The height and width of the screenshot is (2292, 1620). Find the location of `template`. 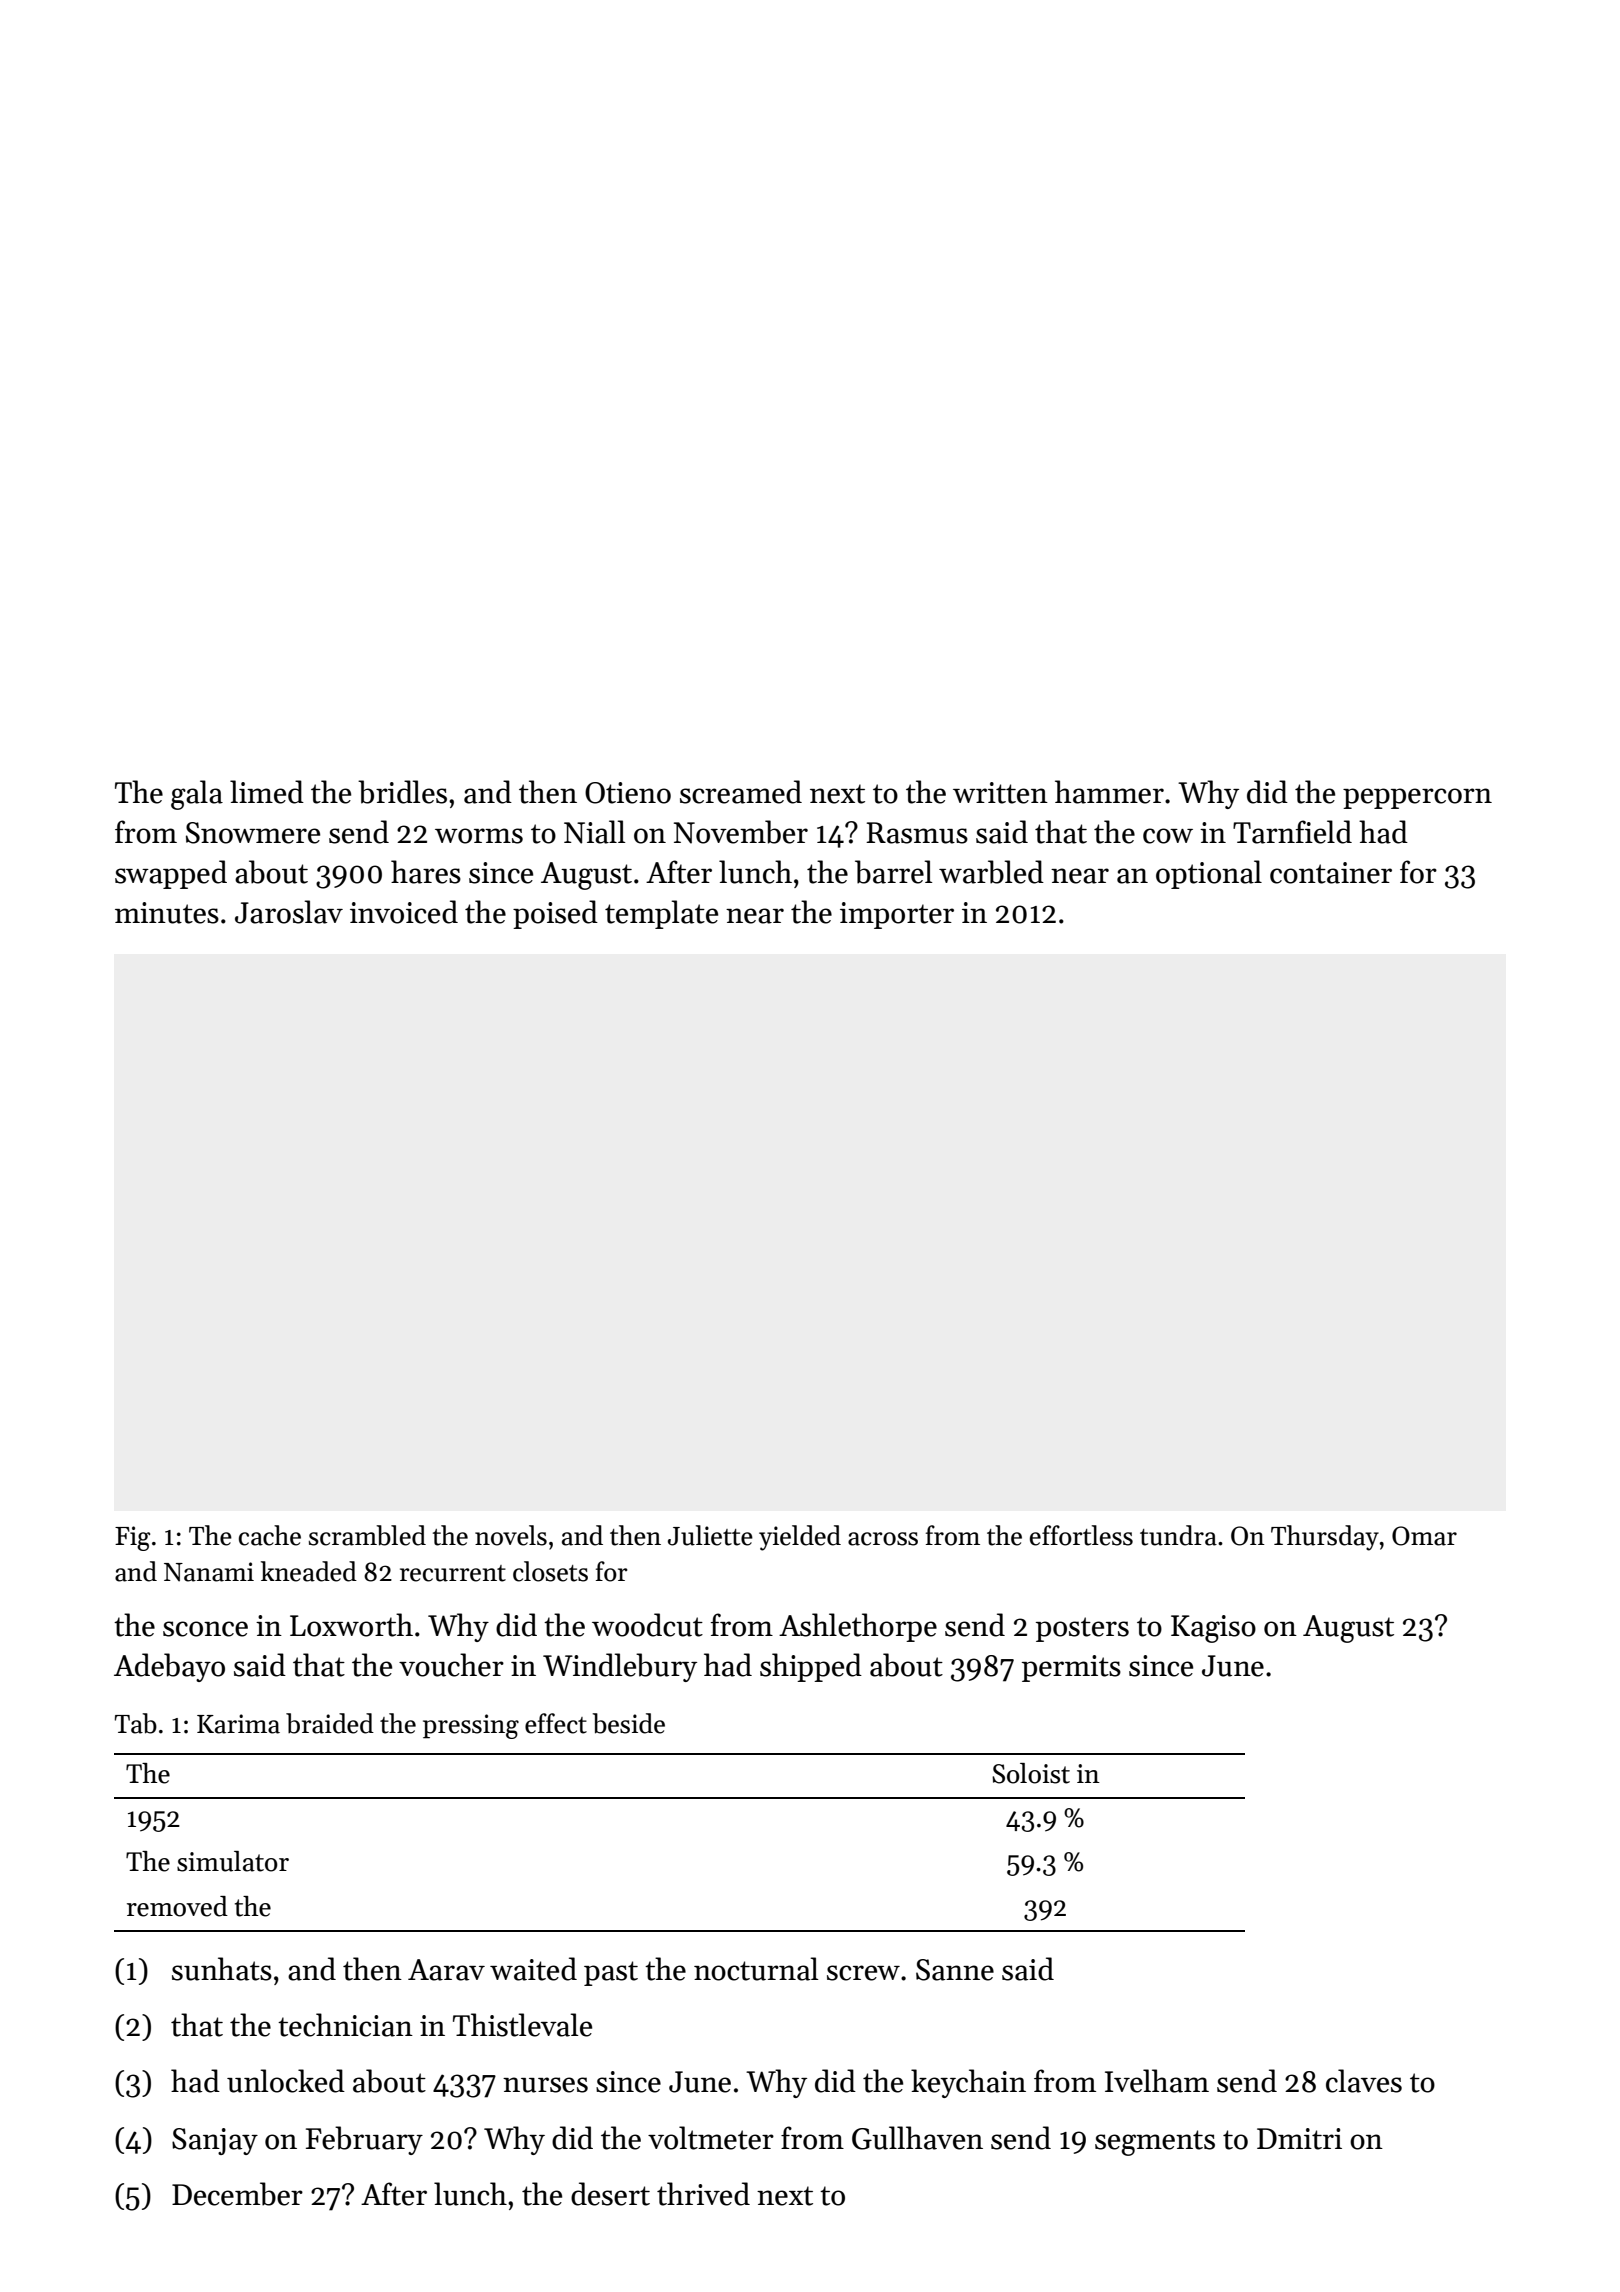

template is located at coordinates (661, 914).
